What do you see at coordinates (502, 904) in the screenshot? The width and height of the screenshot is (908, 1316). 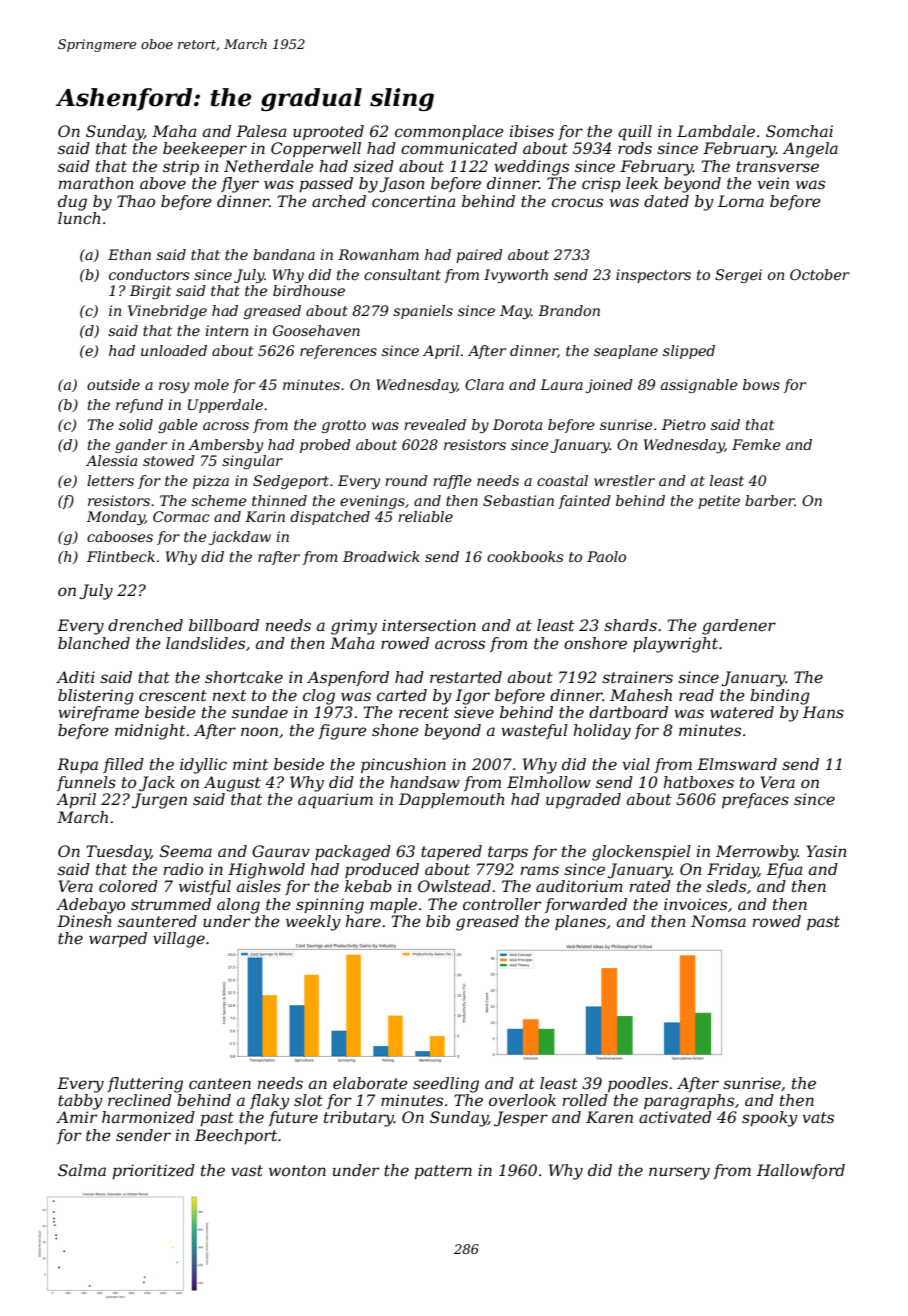 I see `controller` at bounding box center [502, 904].
